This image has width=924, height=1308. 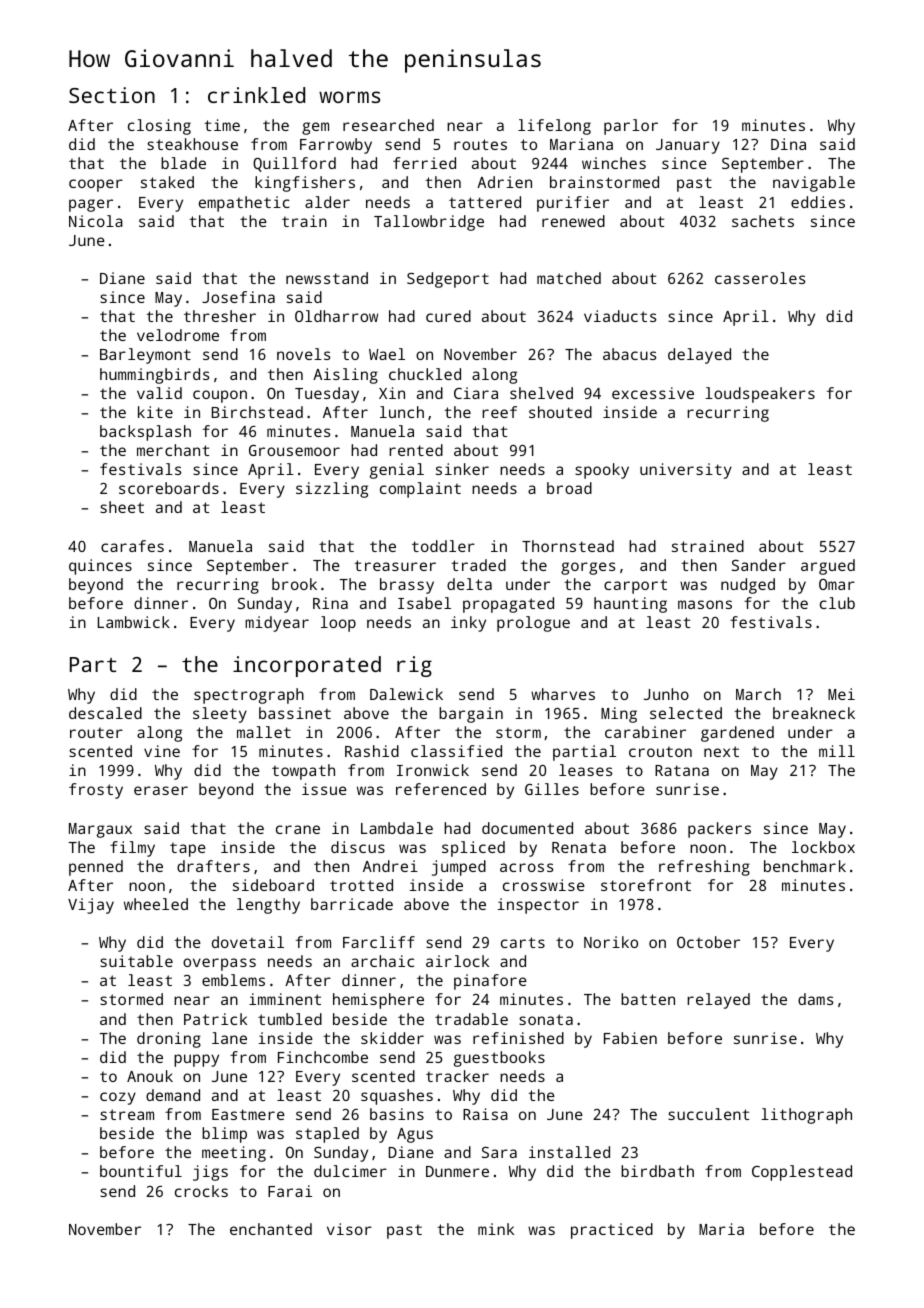 I want to click on lifelong, so click(x=554, y=127).
